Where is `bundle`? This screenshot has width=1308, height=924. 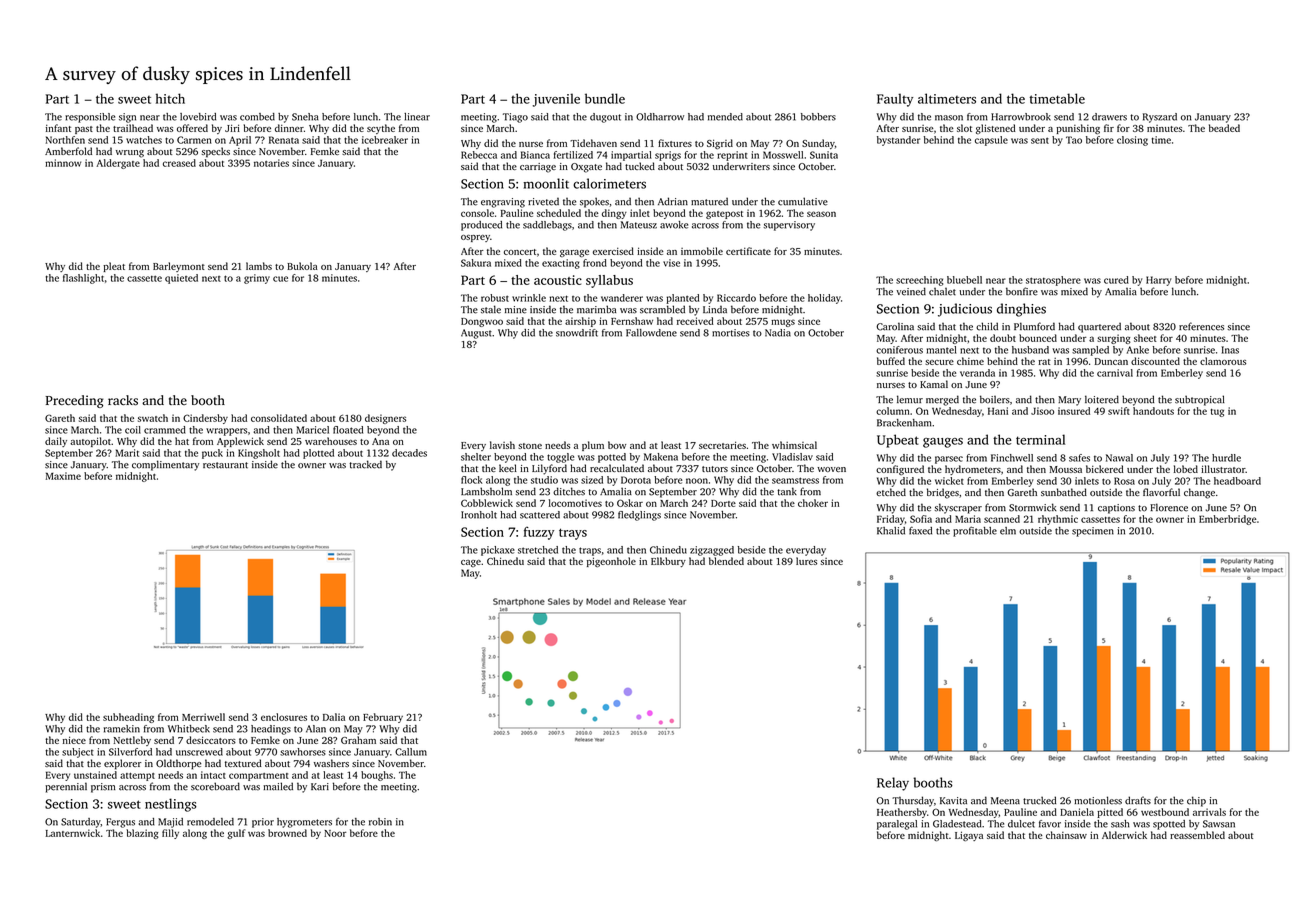
bundle is located at coordinates (605, 98).
